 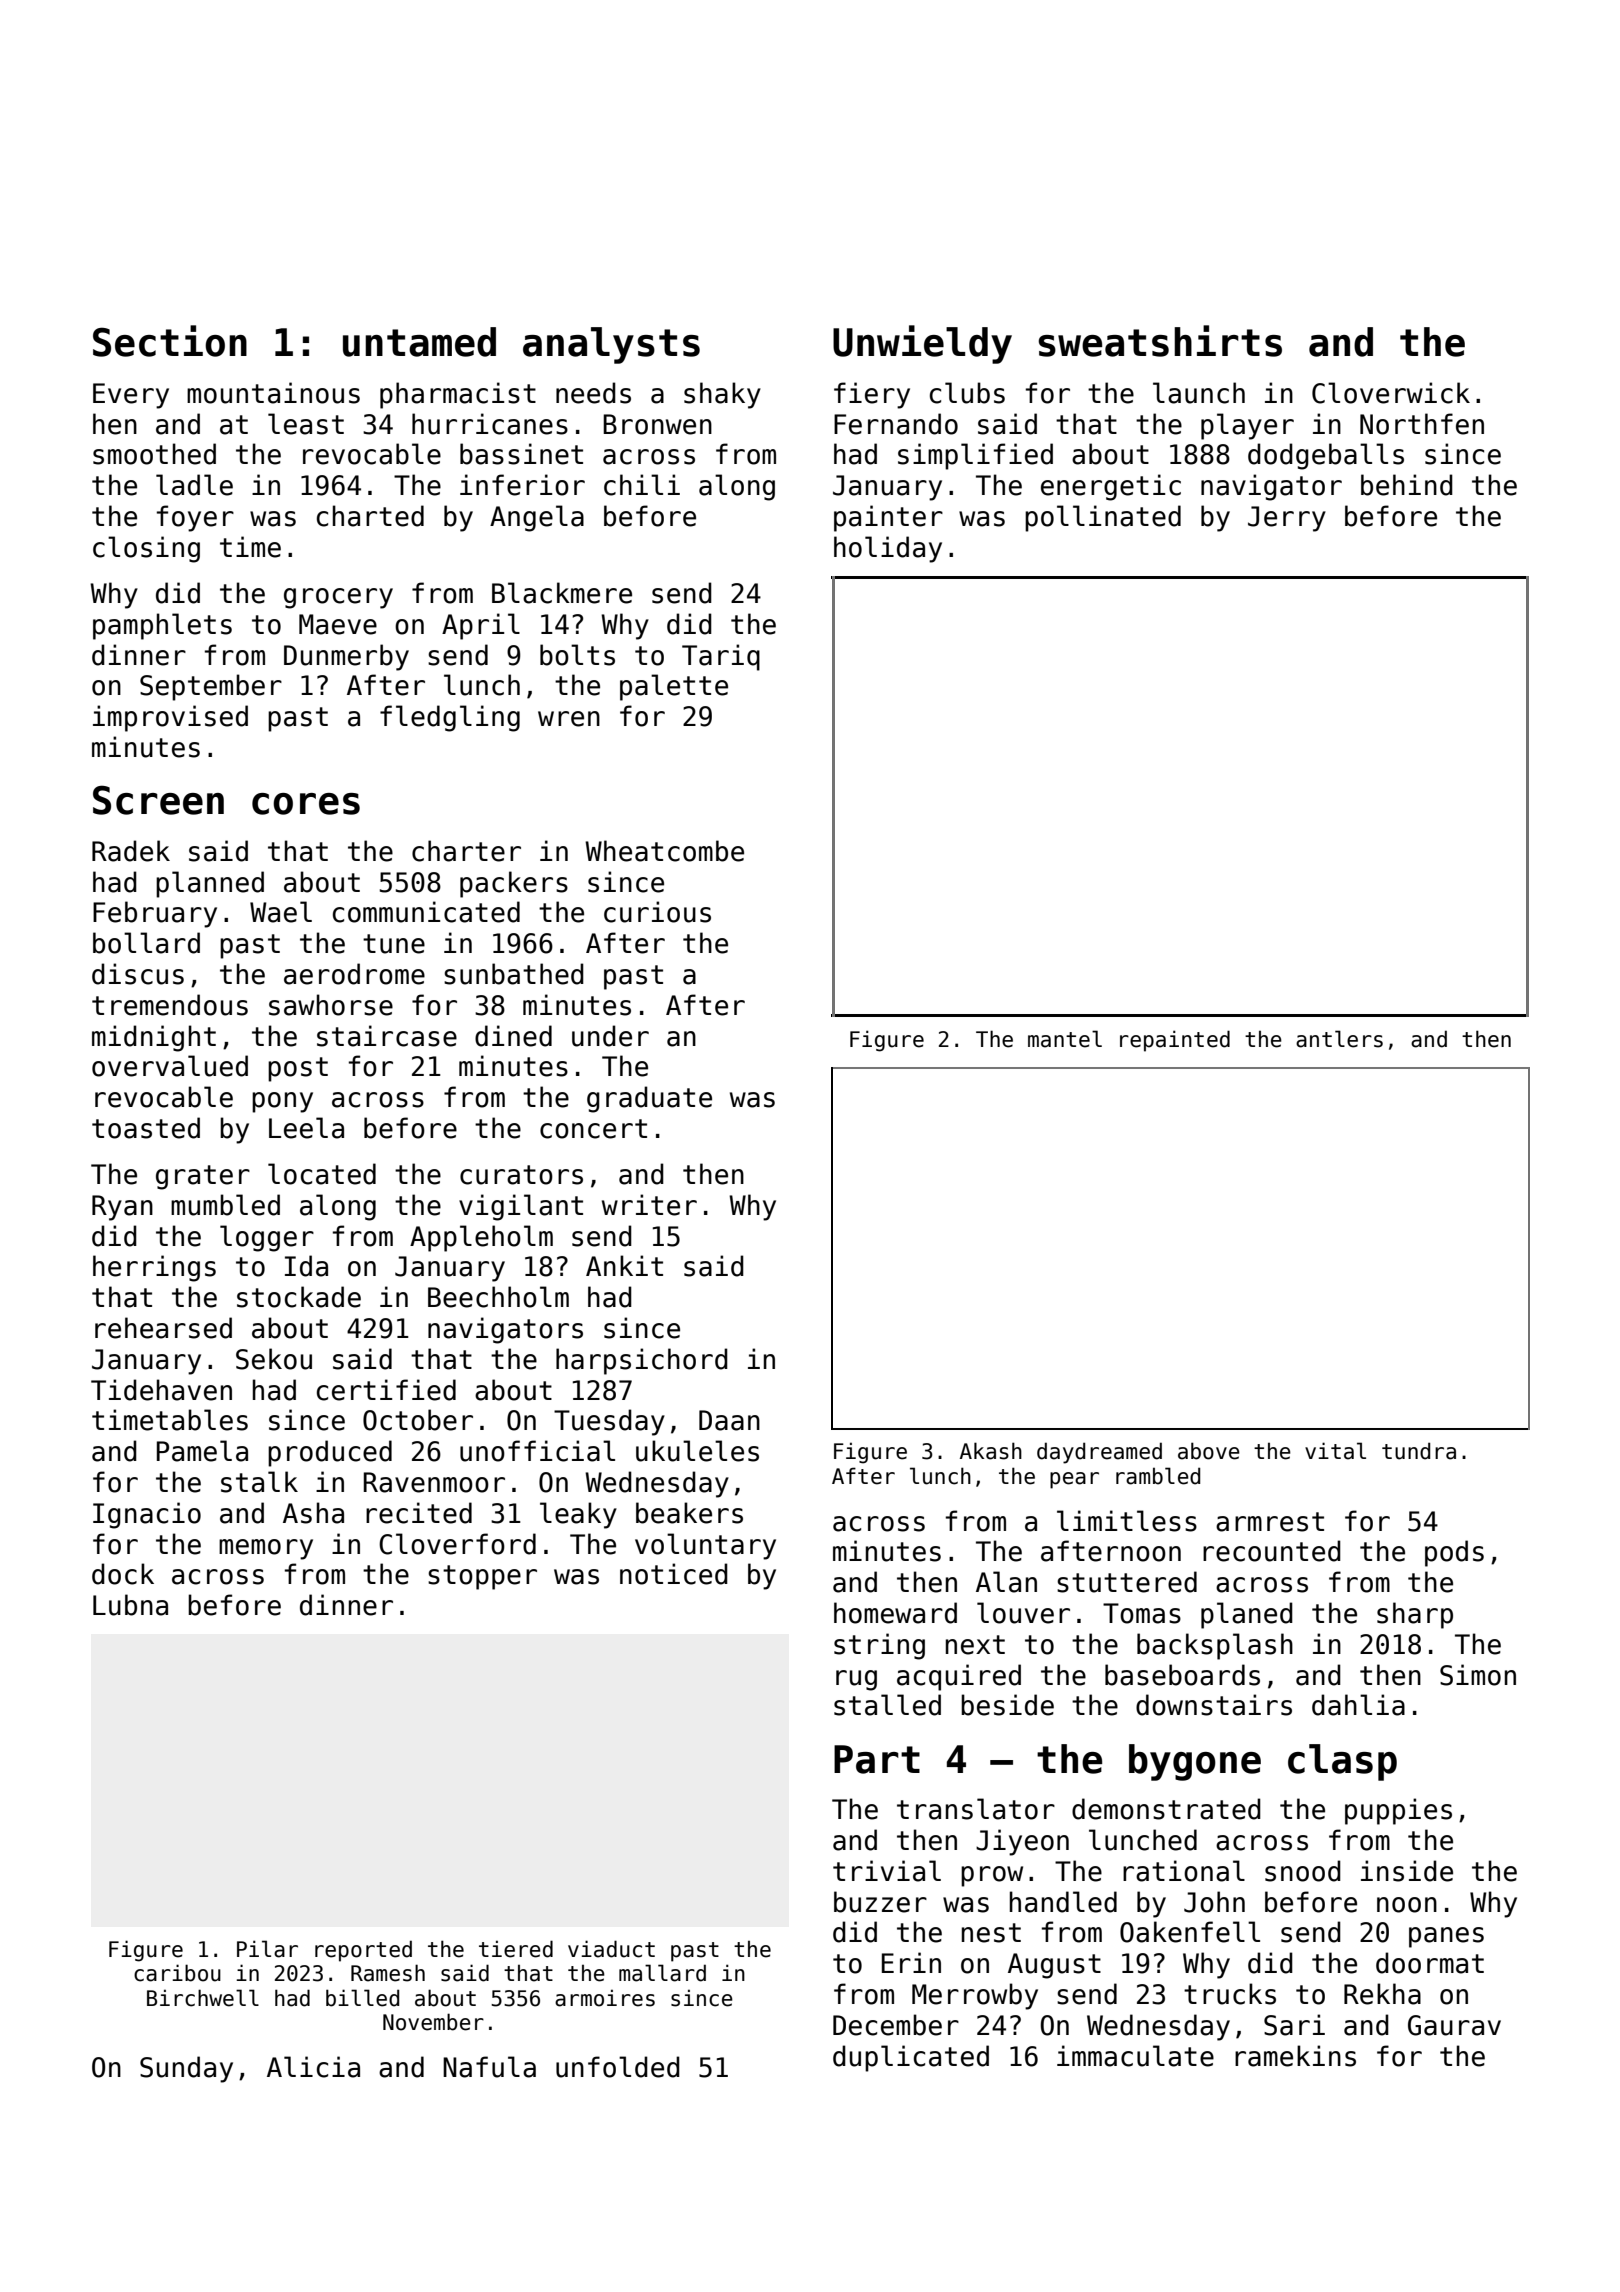 I want to click on recounted, so click(x=1272, y=1551).
